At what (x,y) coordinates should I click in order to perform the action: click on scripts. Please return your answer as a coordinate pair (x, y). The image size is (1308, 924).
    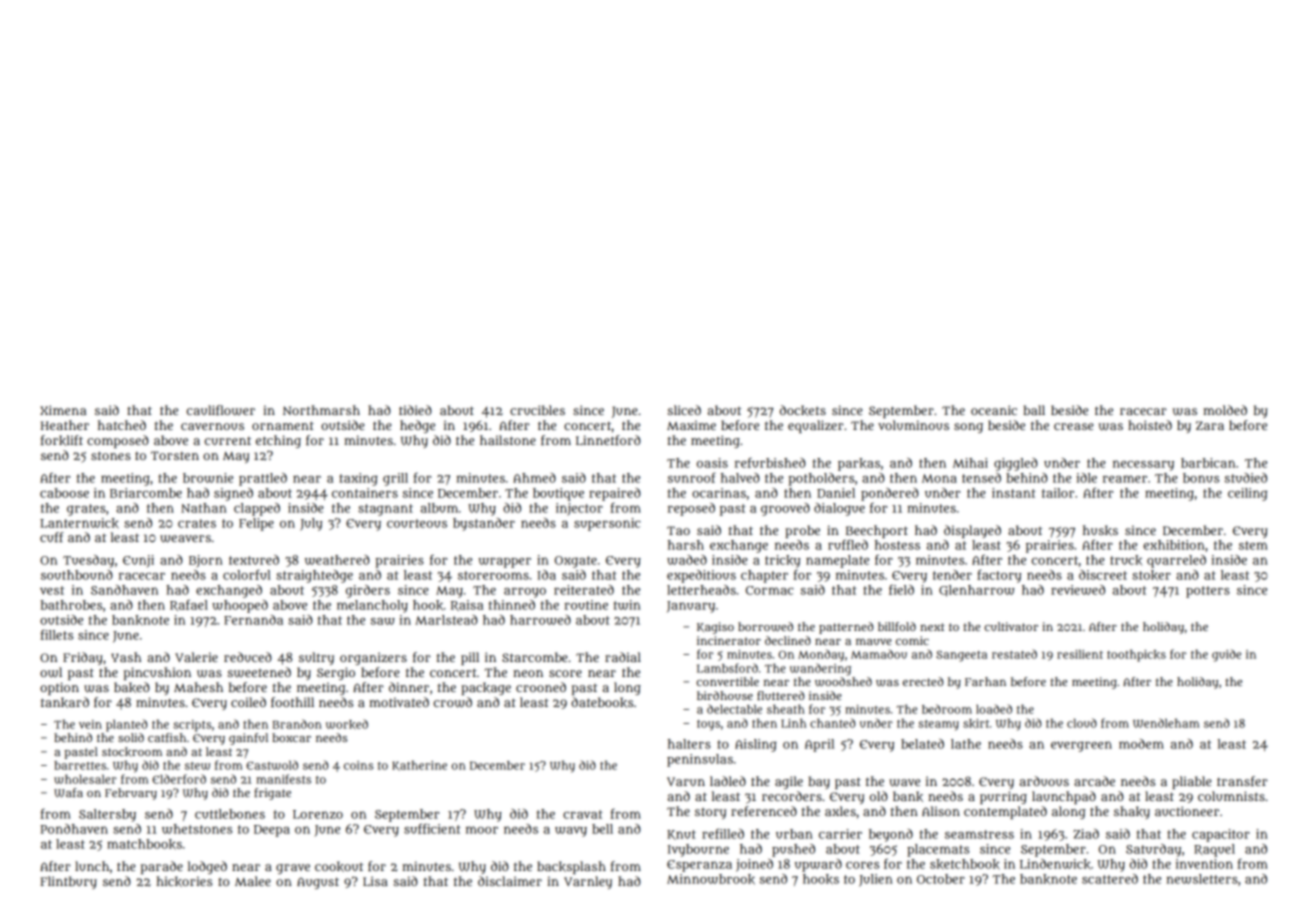
    Looking at the image, I should click on (192, 726).
